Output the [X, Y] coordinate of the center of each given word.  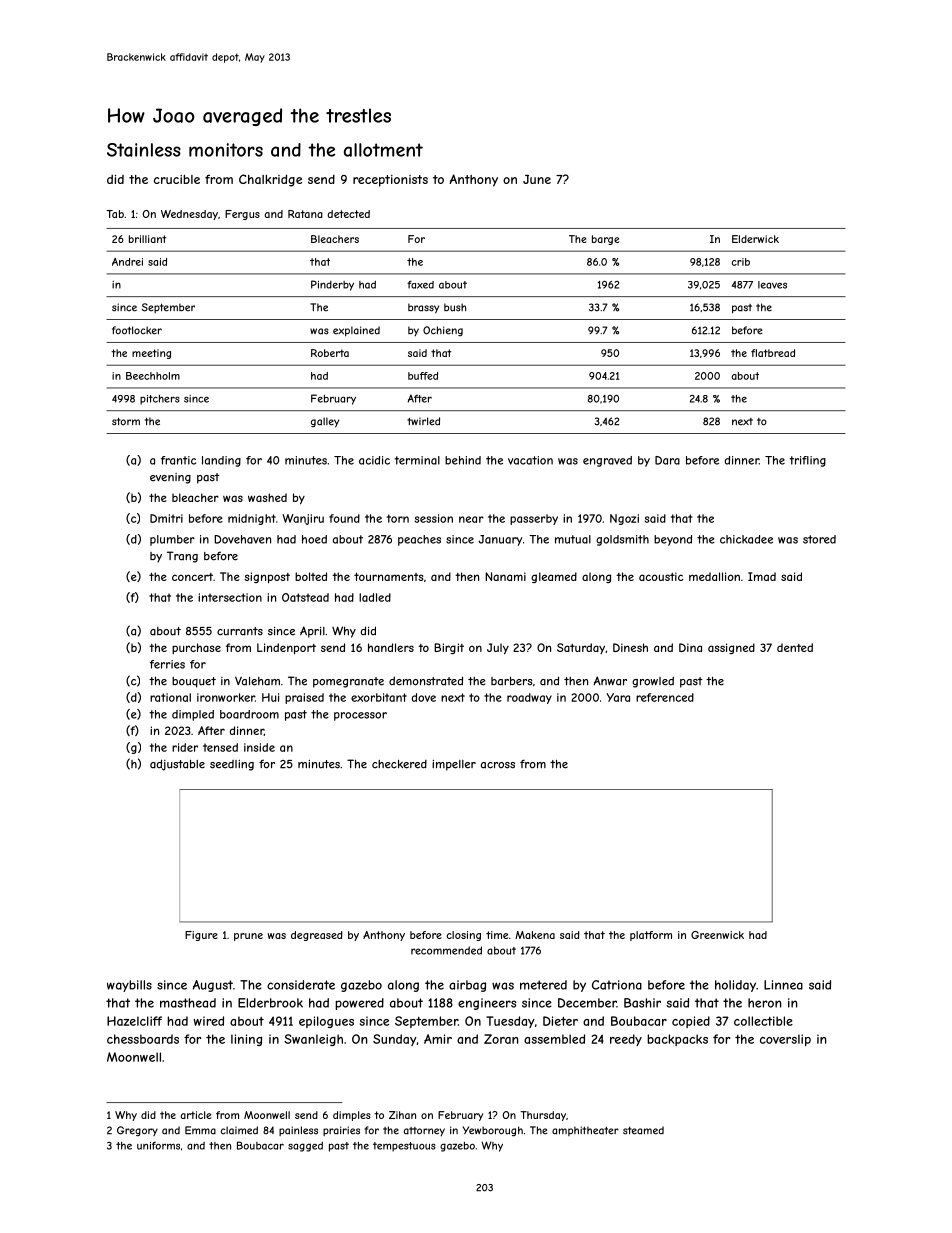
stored [819, 539]
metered [543, 985]
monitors [226, 150]
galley [325, 422]
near [471, 519]
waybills [129, 986]
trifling [807, 461]
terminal [417, 460]
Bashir [642, 1003]
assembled [554, 1039]
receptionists [390, 181]
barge [605, 240]
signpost [267, 577]
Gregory [137, 1131]
